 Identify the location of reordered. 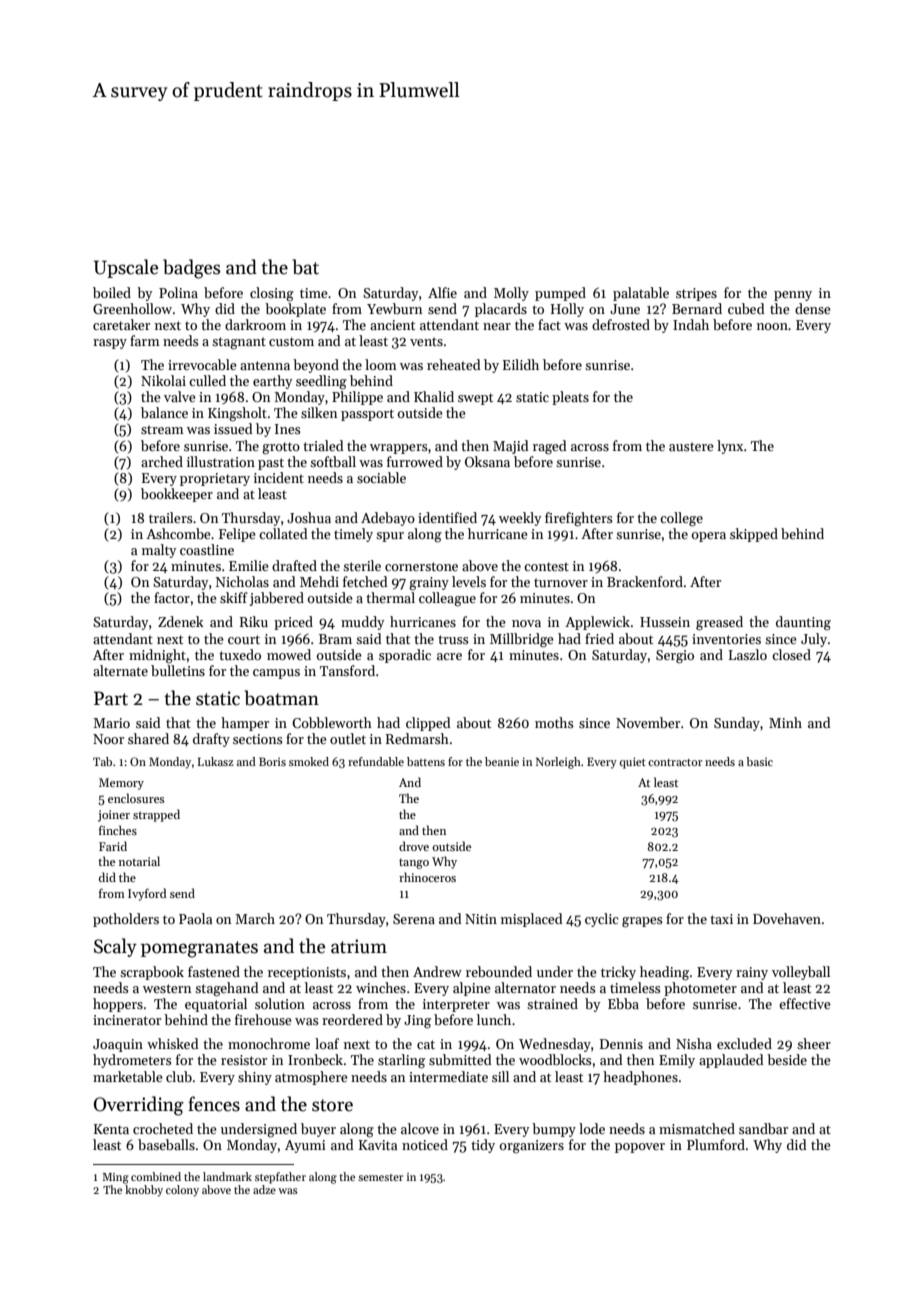
(352, 1019).
